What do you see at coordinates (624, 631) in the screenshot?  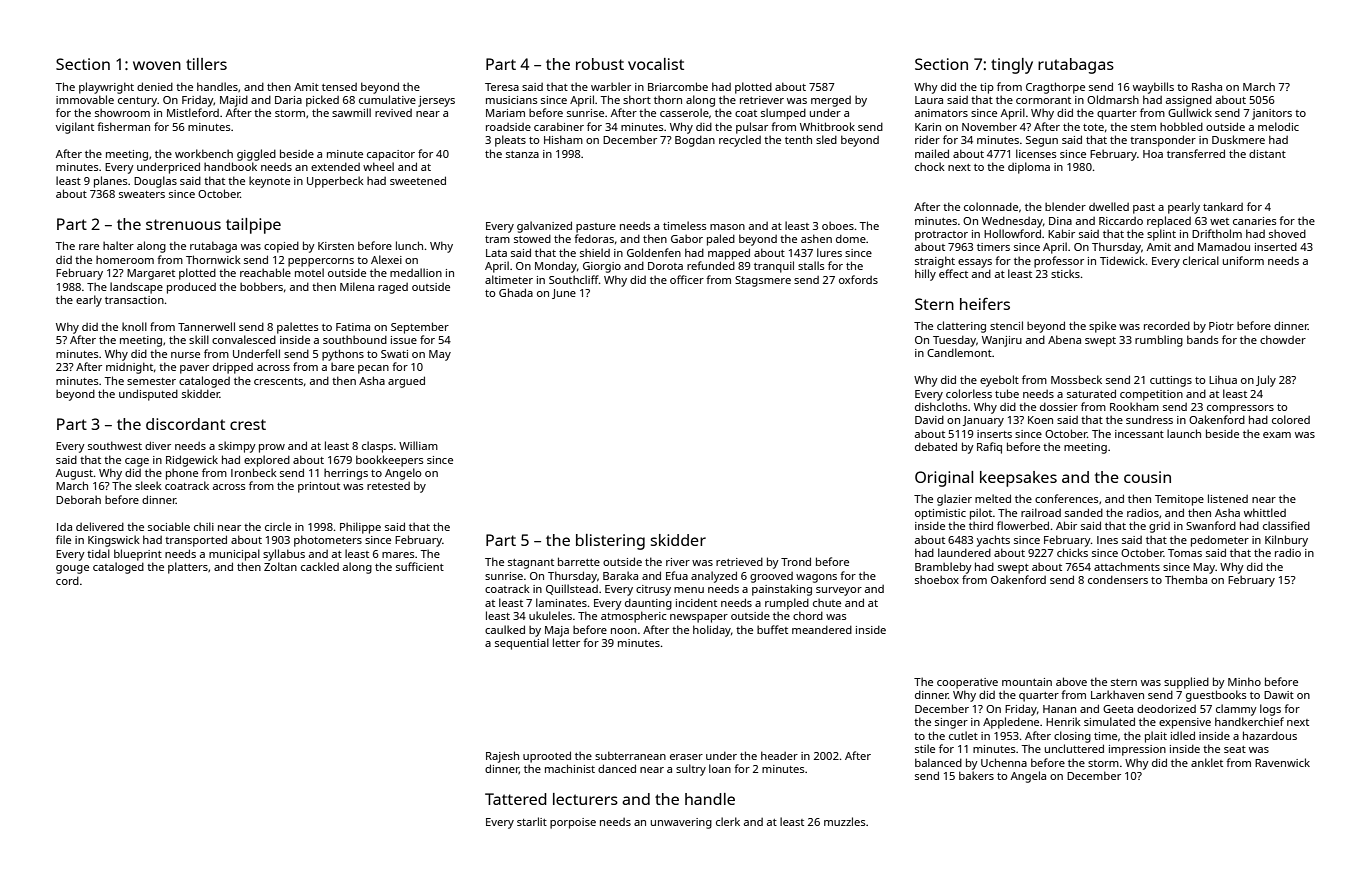 I see `noon` at bounding box center [624, 631].
